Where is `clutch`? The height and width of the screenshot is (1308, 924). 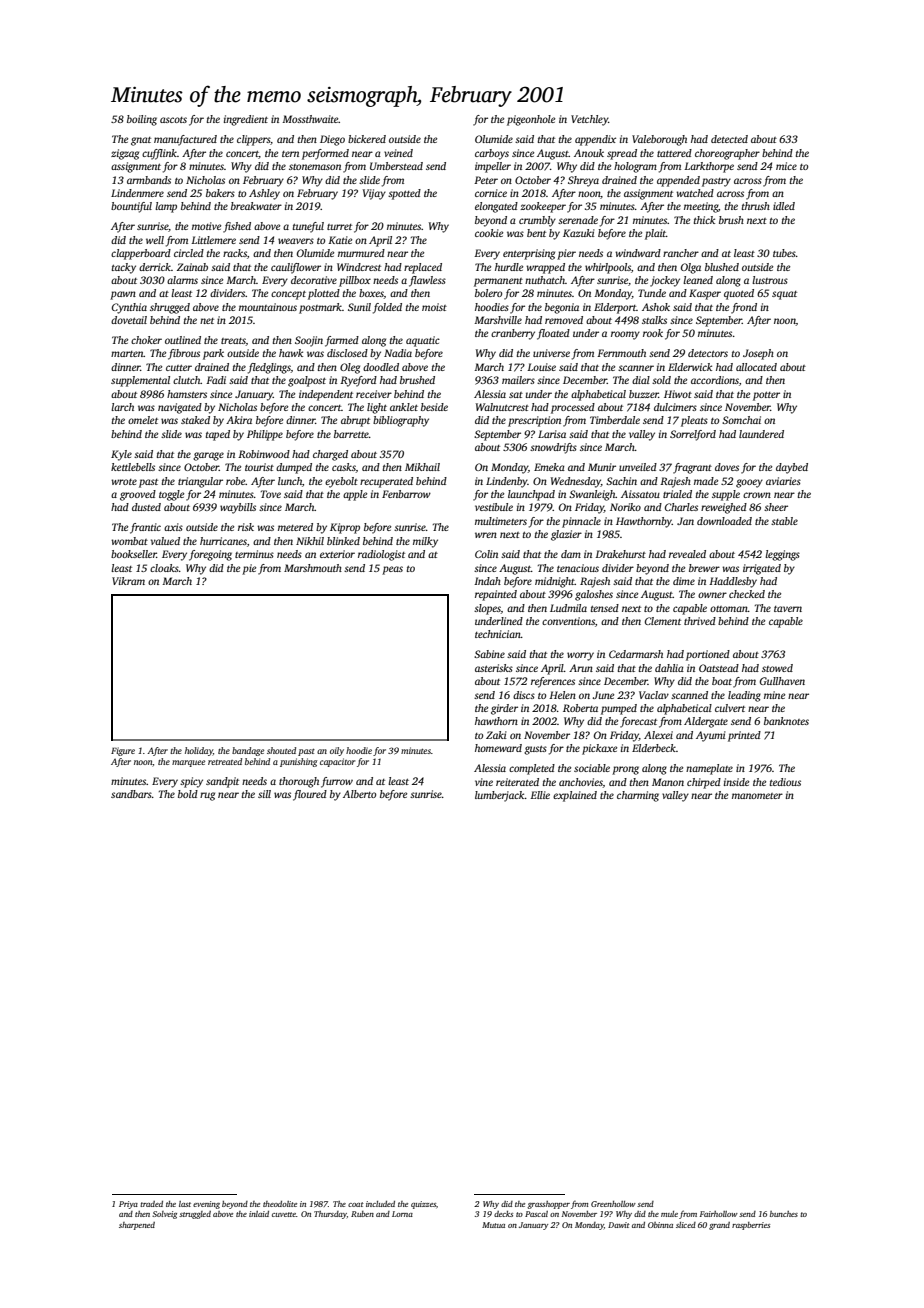 clutch is located at coordinates (187, 380).
